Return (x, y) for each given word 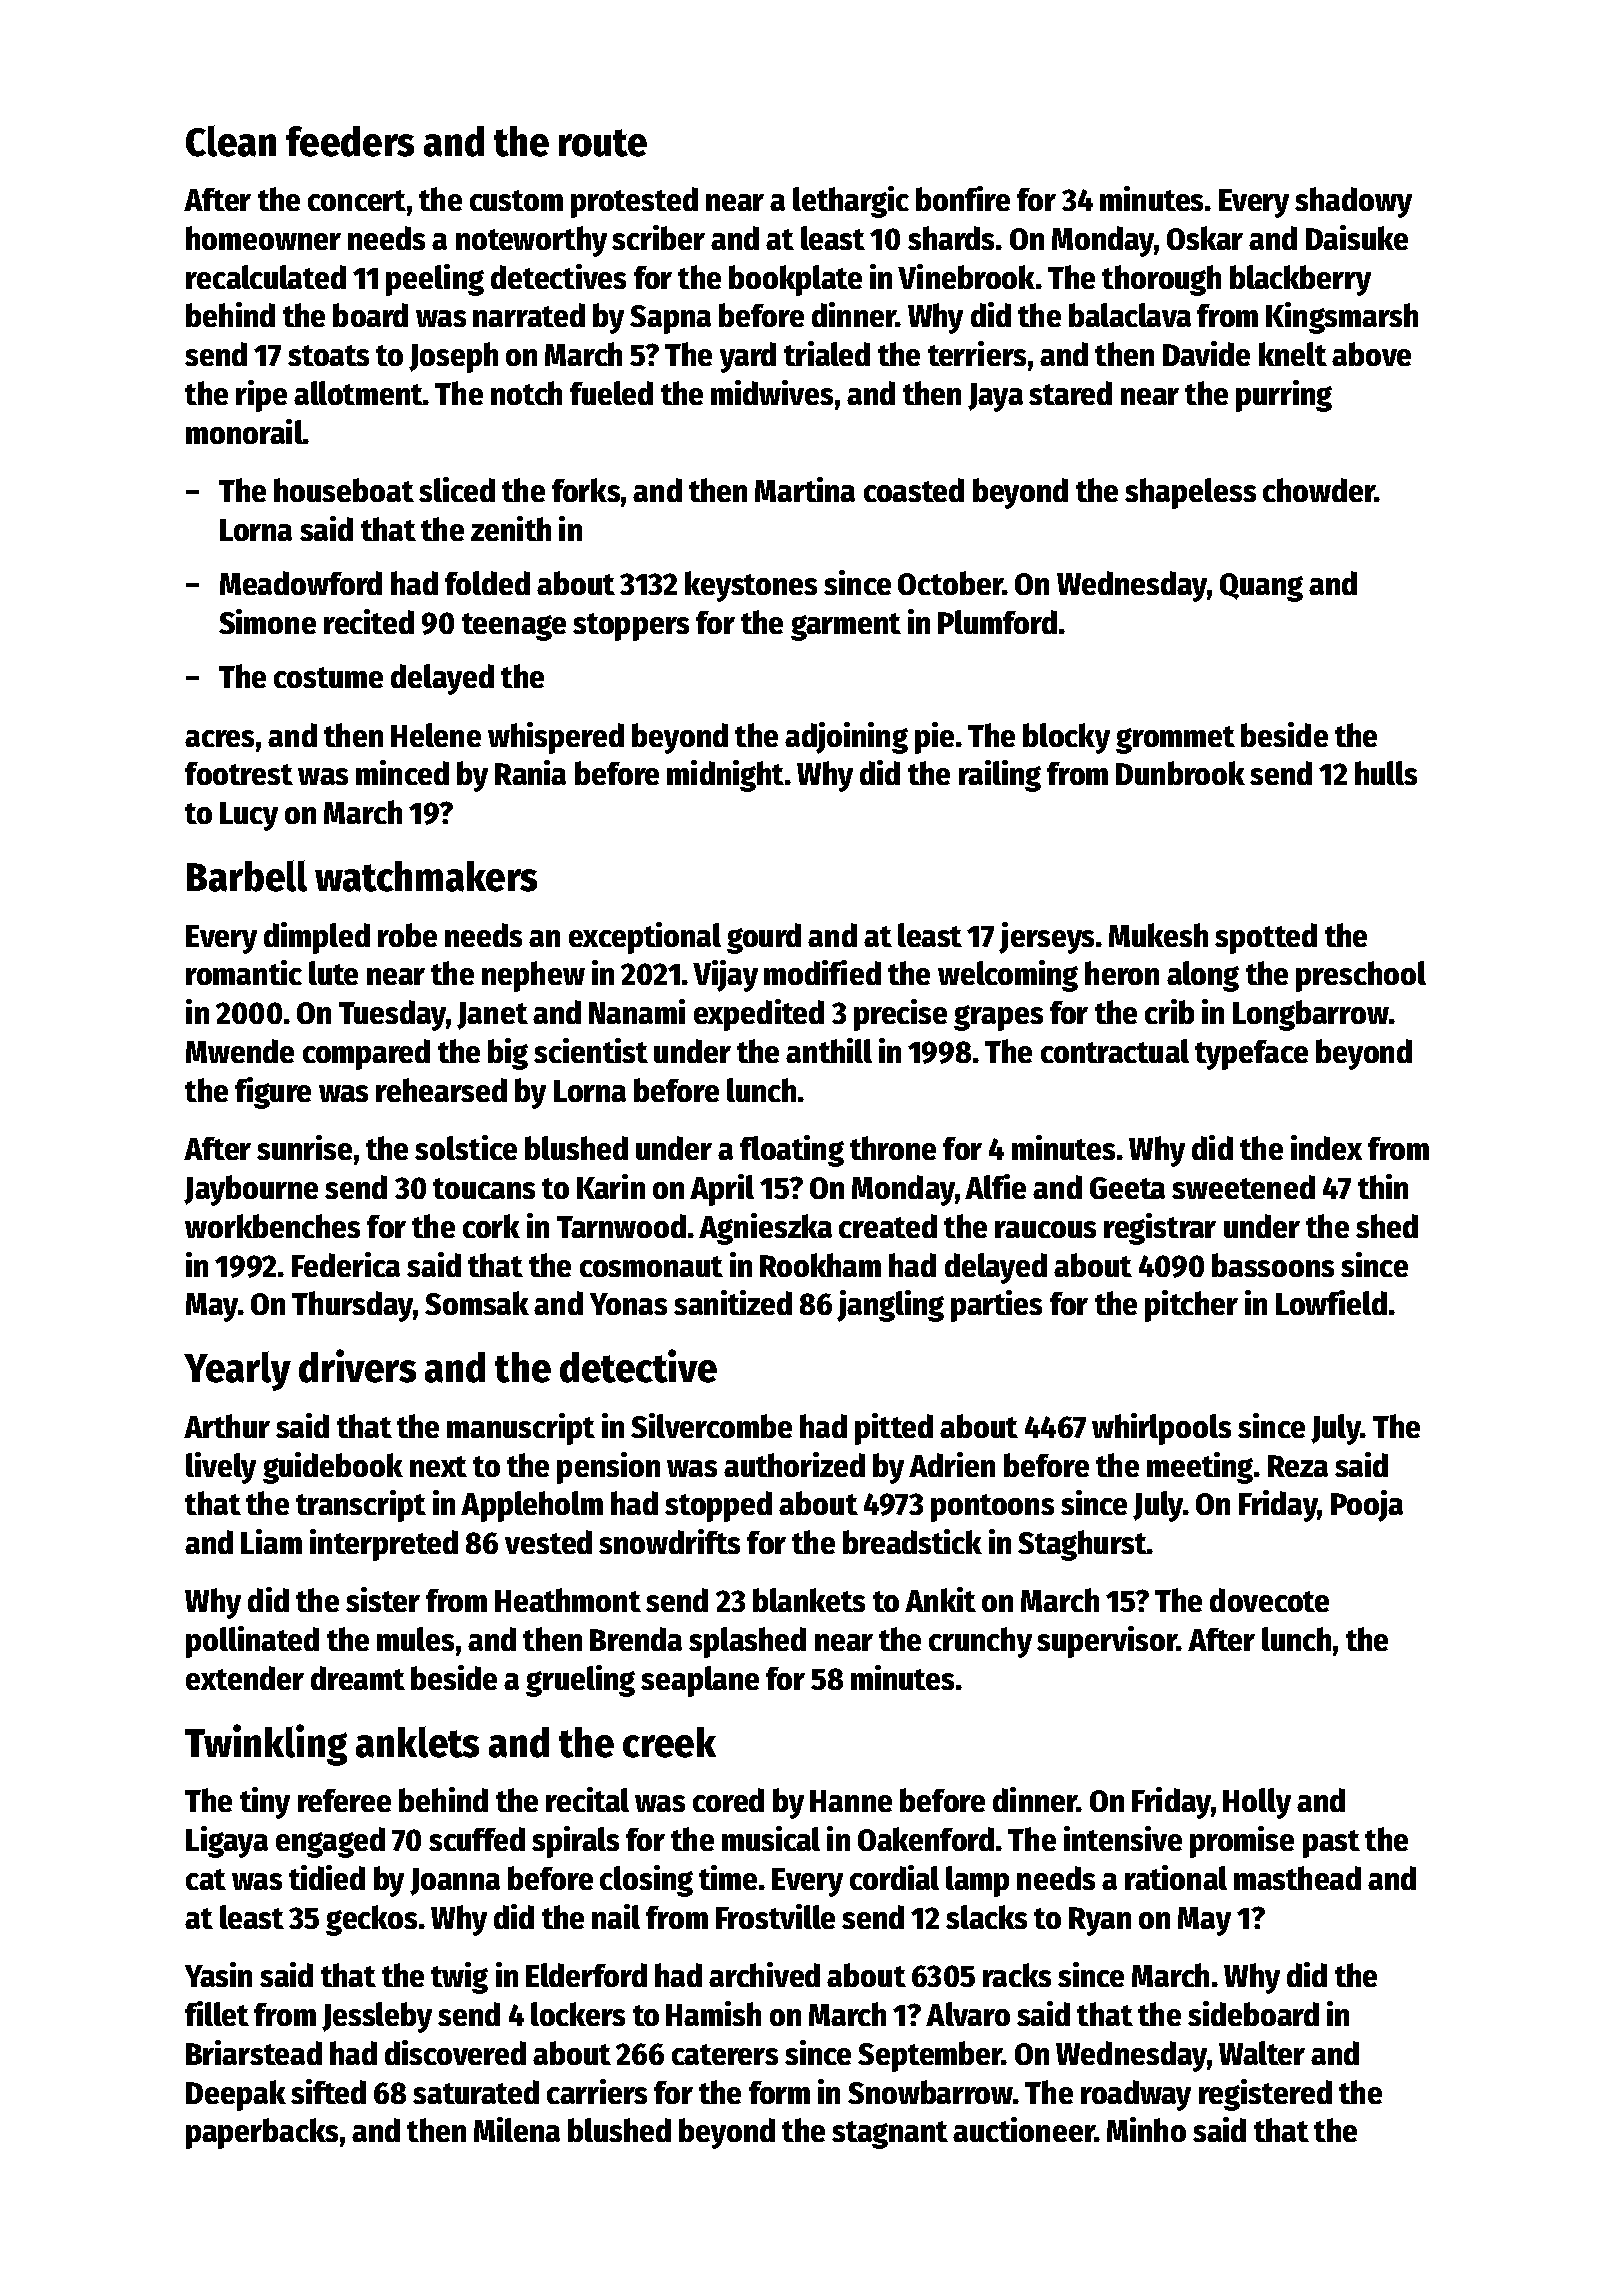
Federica (346, 1264)
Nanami (637, 1011)
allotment (358, 393)
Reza (1298, 1466)
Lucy (249, 816)
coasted (914, 490)
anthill (829, 1050)
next (438, 1466)
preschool (1361, 976)
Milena (517, 2129)
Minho (1146, 2129)
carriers (597, 2091)
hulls (1386, 773)
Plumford (997, 622)
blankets (809, 1600)
